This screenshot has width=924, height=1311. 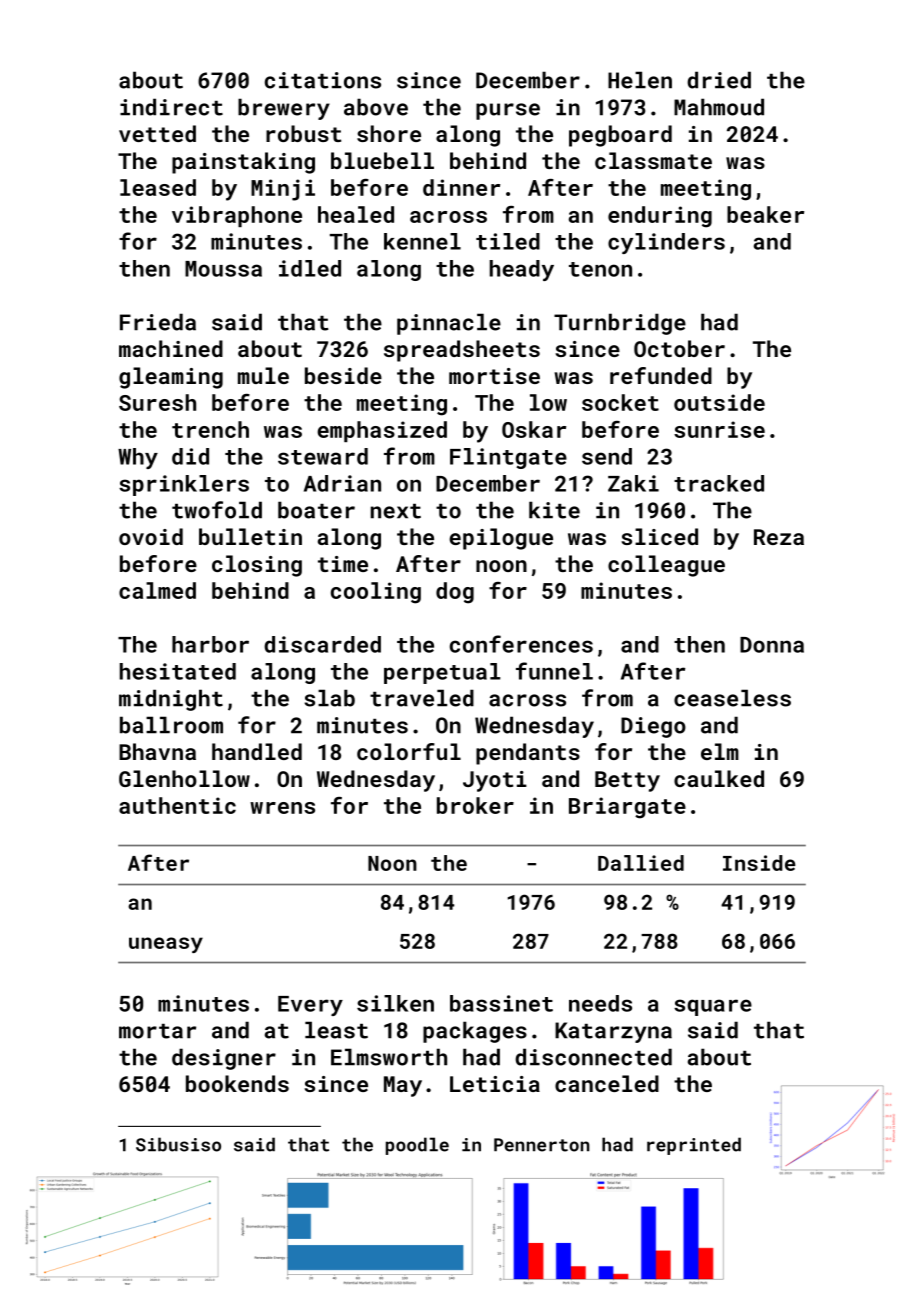 I want to click on beaker, so click(x=765, y=214).
